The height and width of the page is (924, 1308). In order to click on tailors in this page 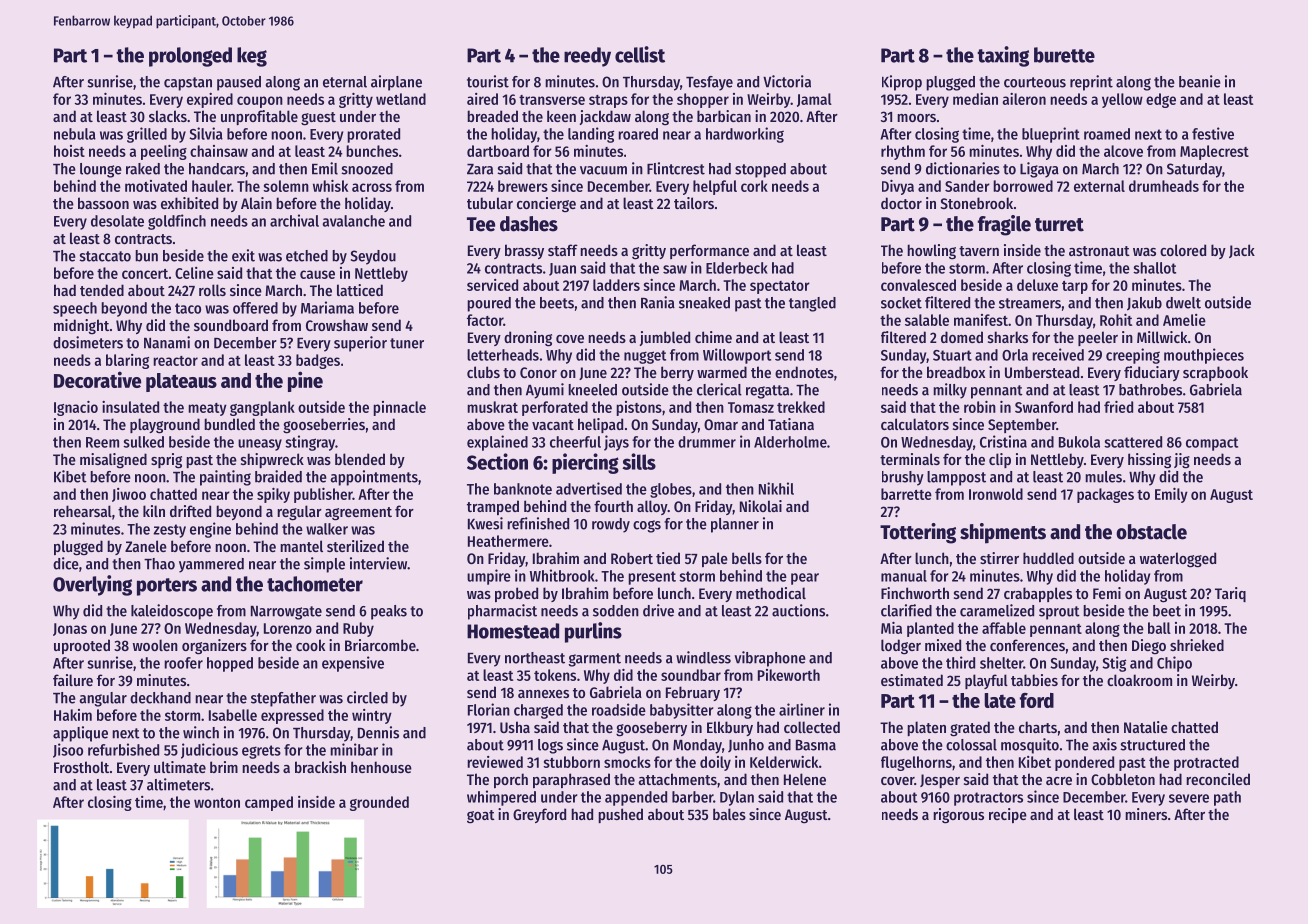, I will do `click(694, 203)`.
